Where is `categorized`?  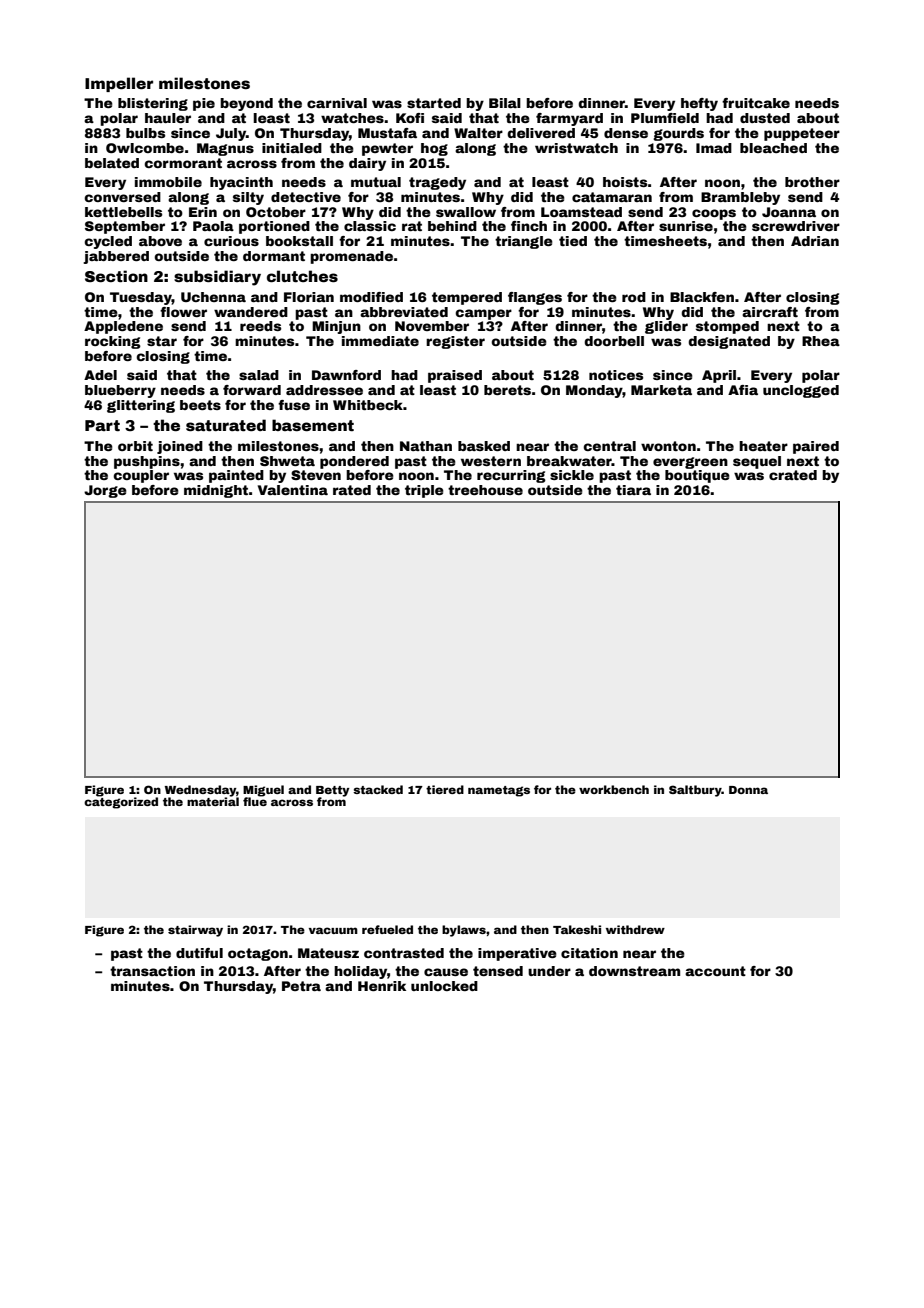
categorized is located at coordinates (121, 803).
